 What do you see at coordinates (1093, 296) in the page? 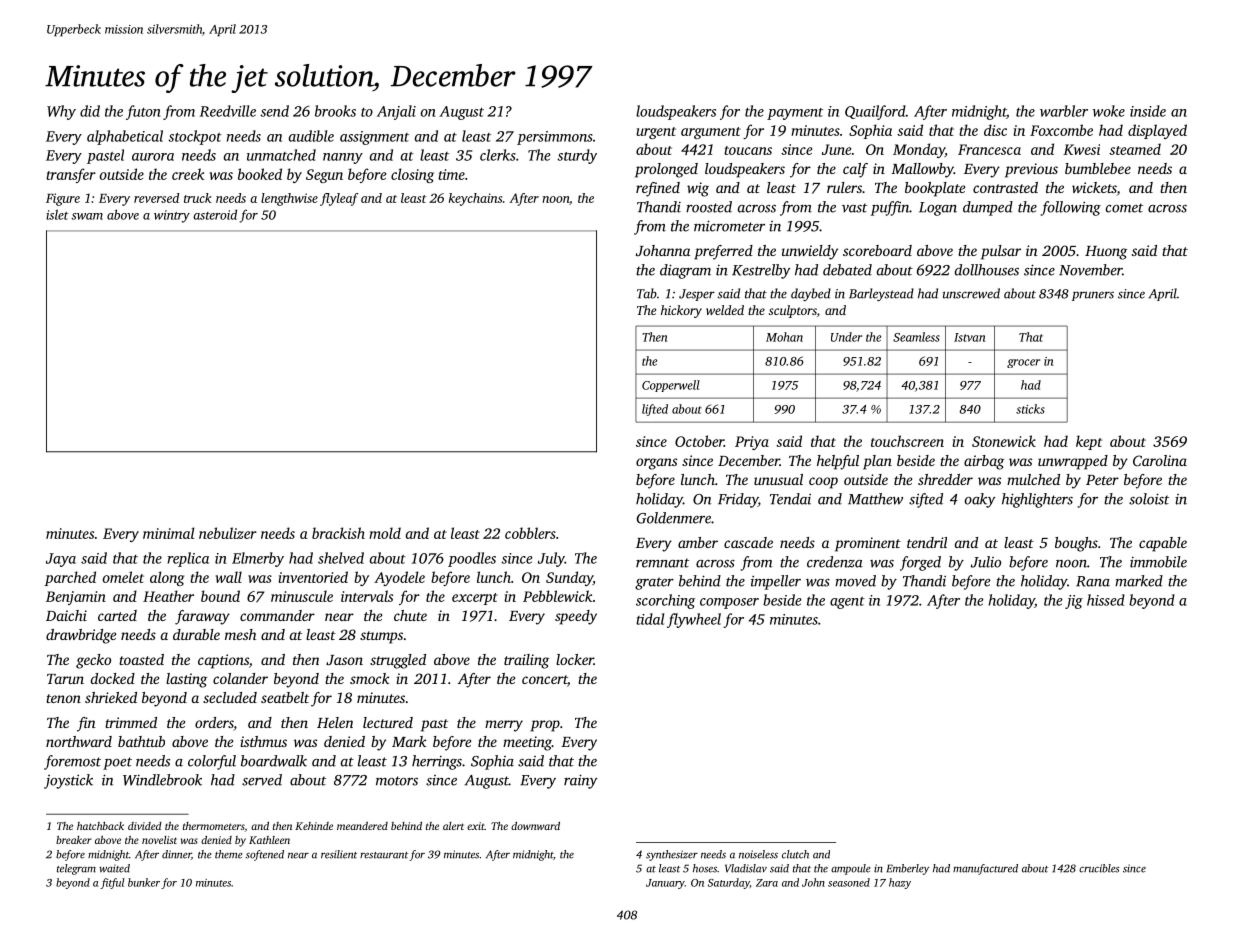
I see `pruners` at bounding box center [1093, 296].
